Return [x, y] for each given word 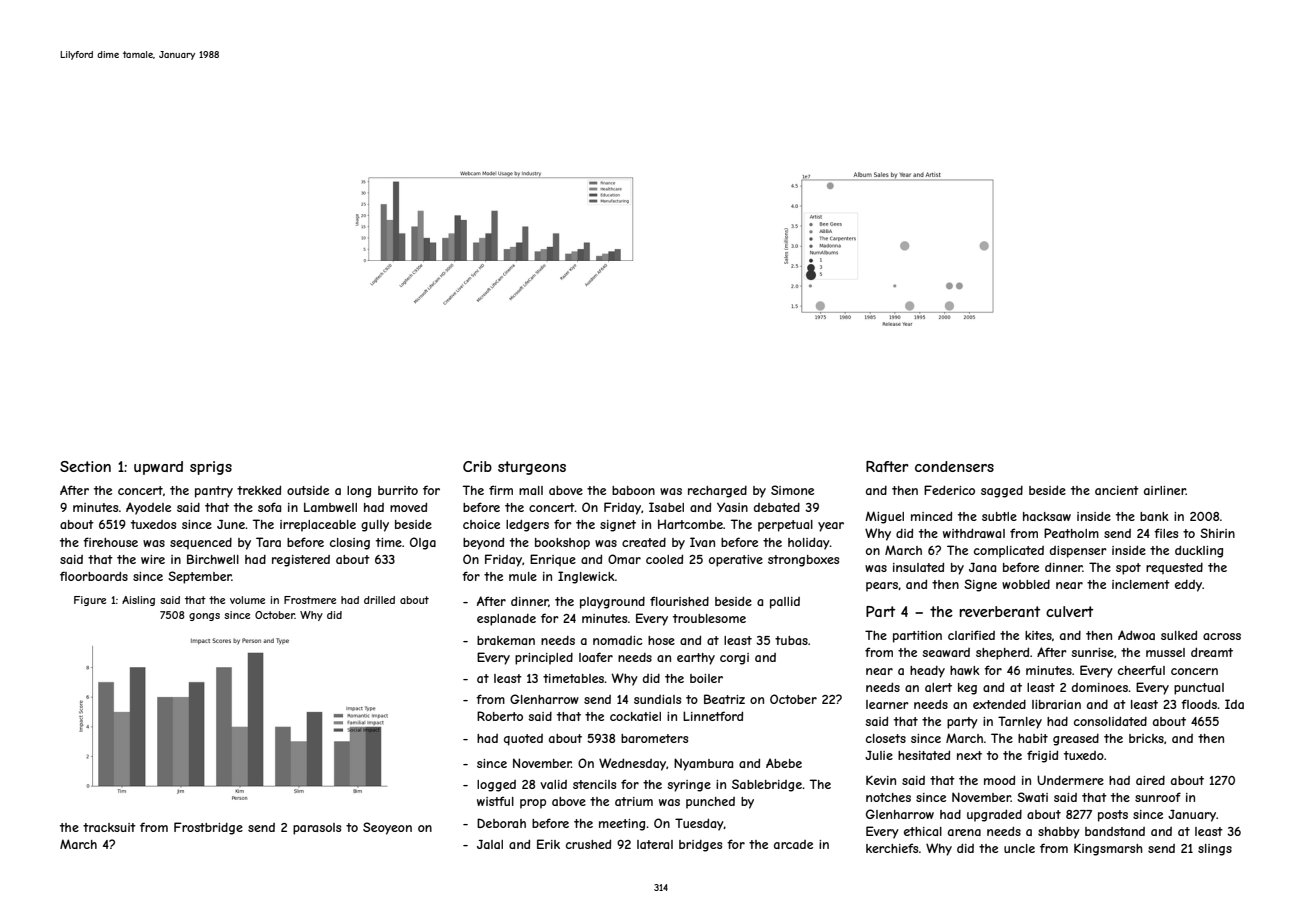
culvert [1069, 611]
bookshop [562, 544]
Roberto [500, 716]
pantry [214, 492]
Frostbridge [208, 828]
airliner [1165, 490]
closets [886, 738]
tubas [791, 640]
